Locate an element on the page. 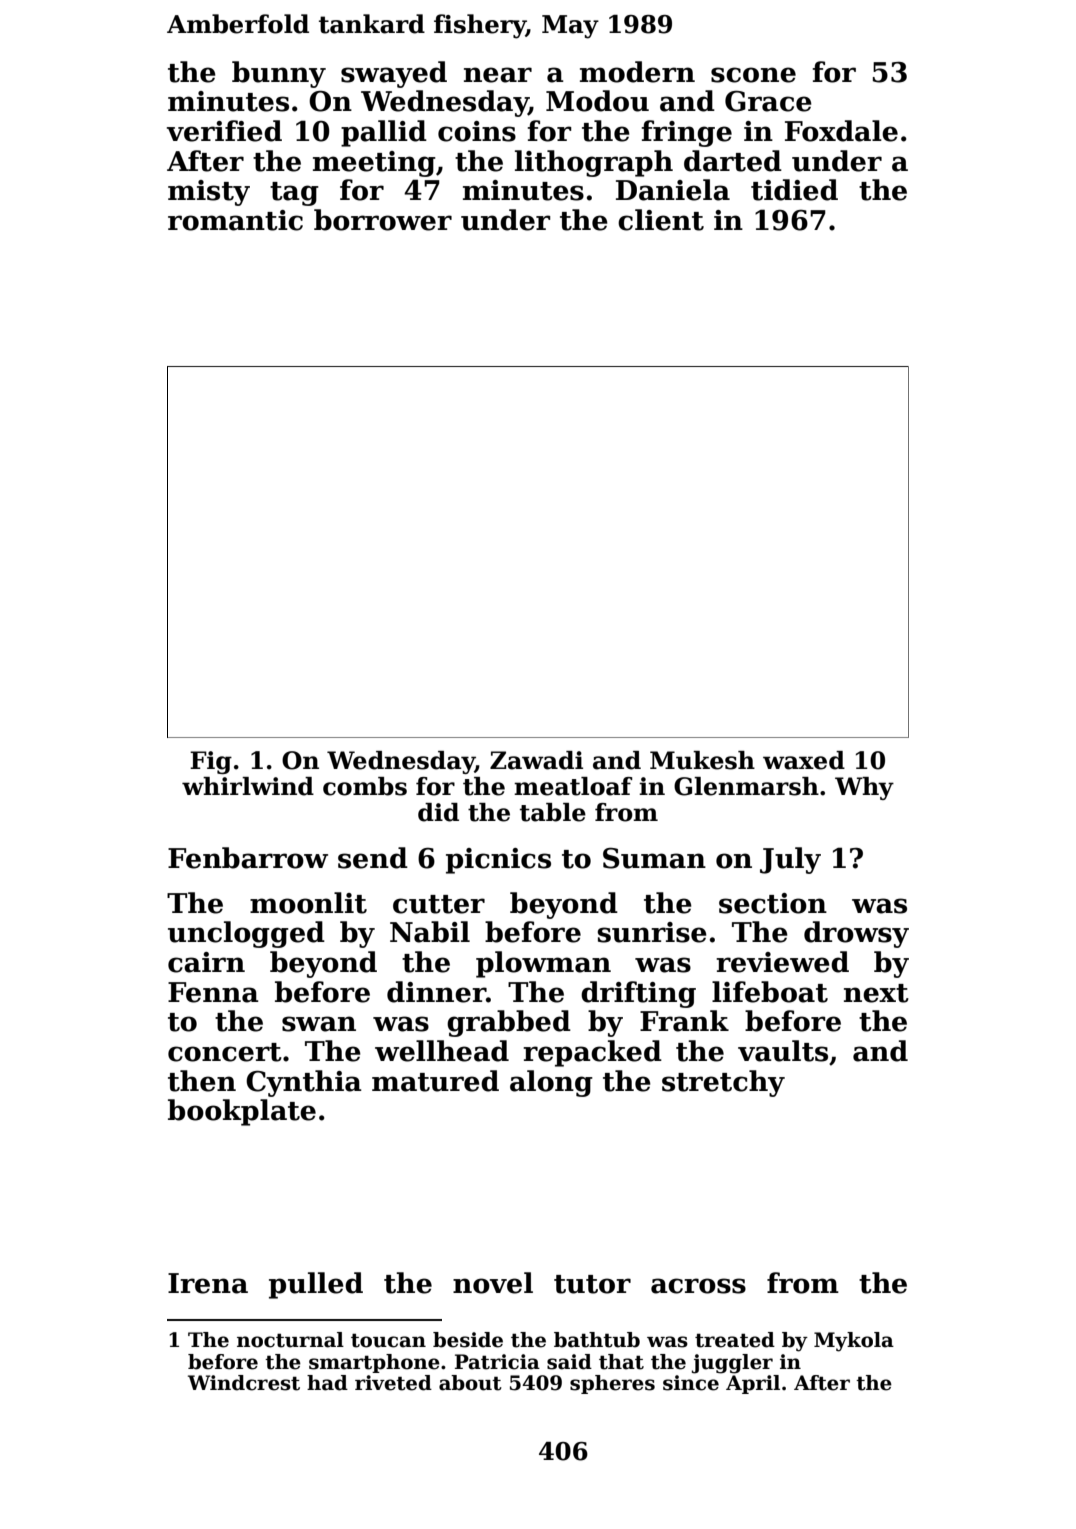 The height and width of the document is (1529, 1076). Mukesh is located at coordinates (702, 760).
